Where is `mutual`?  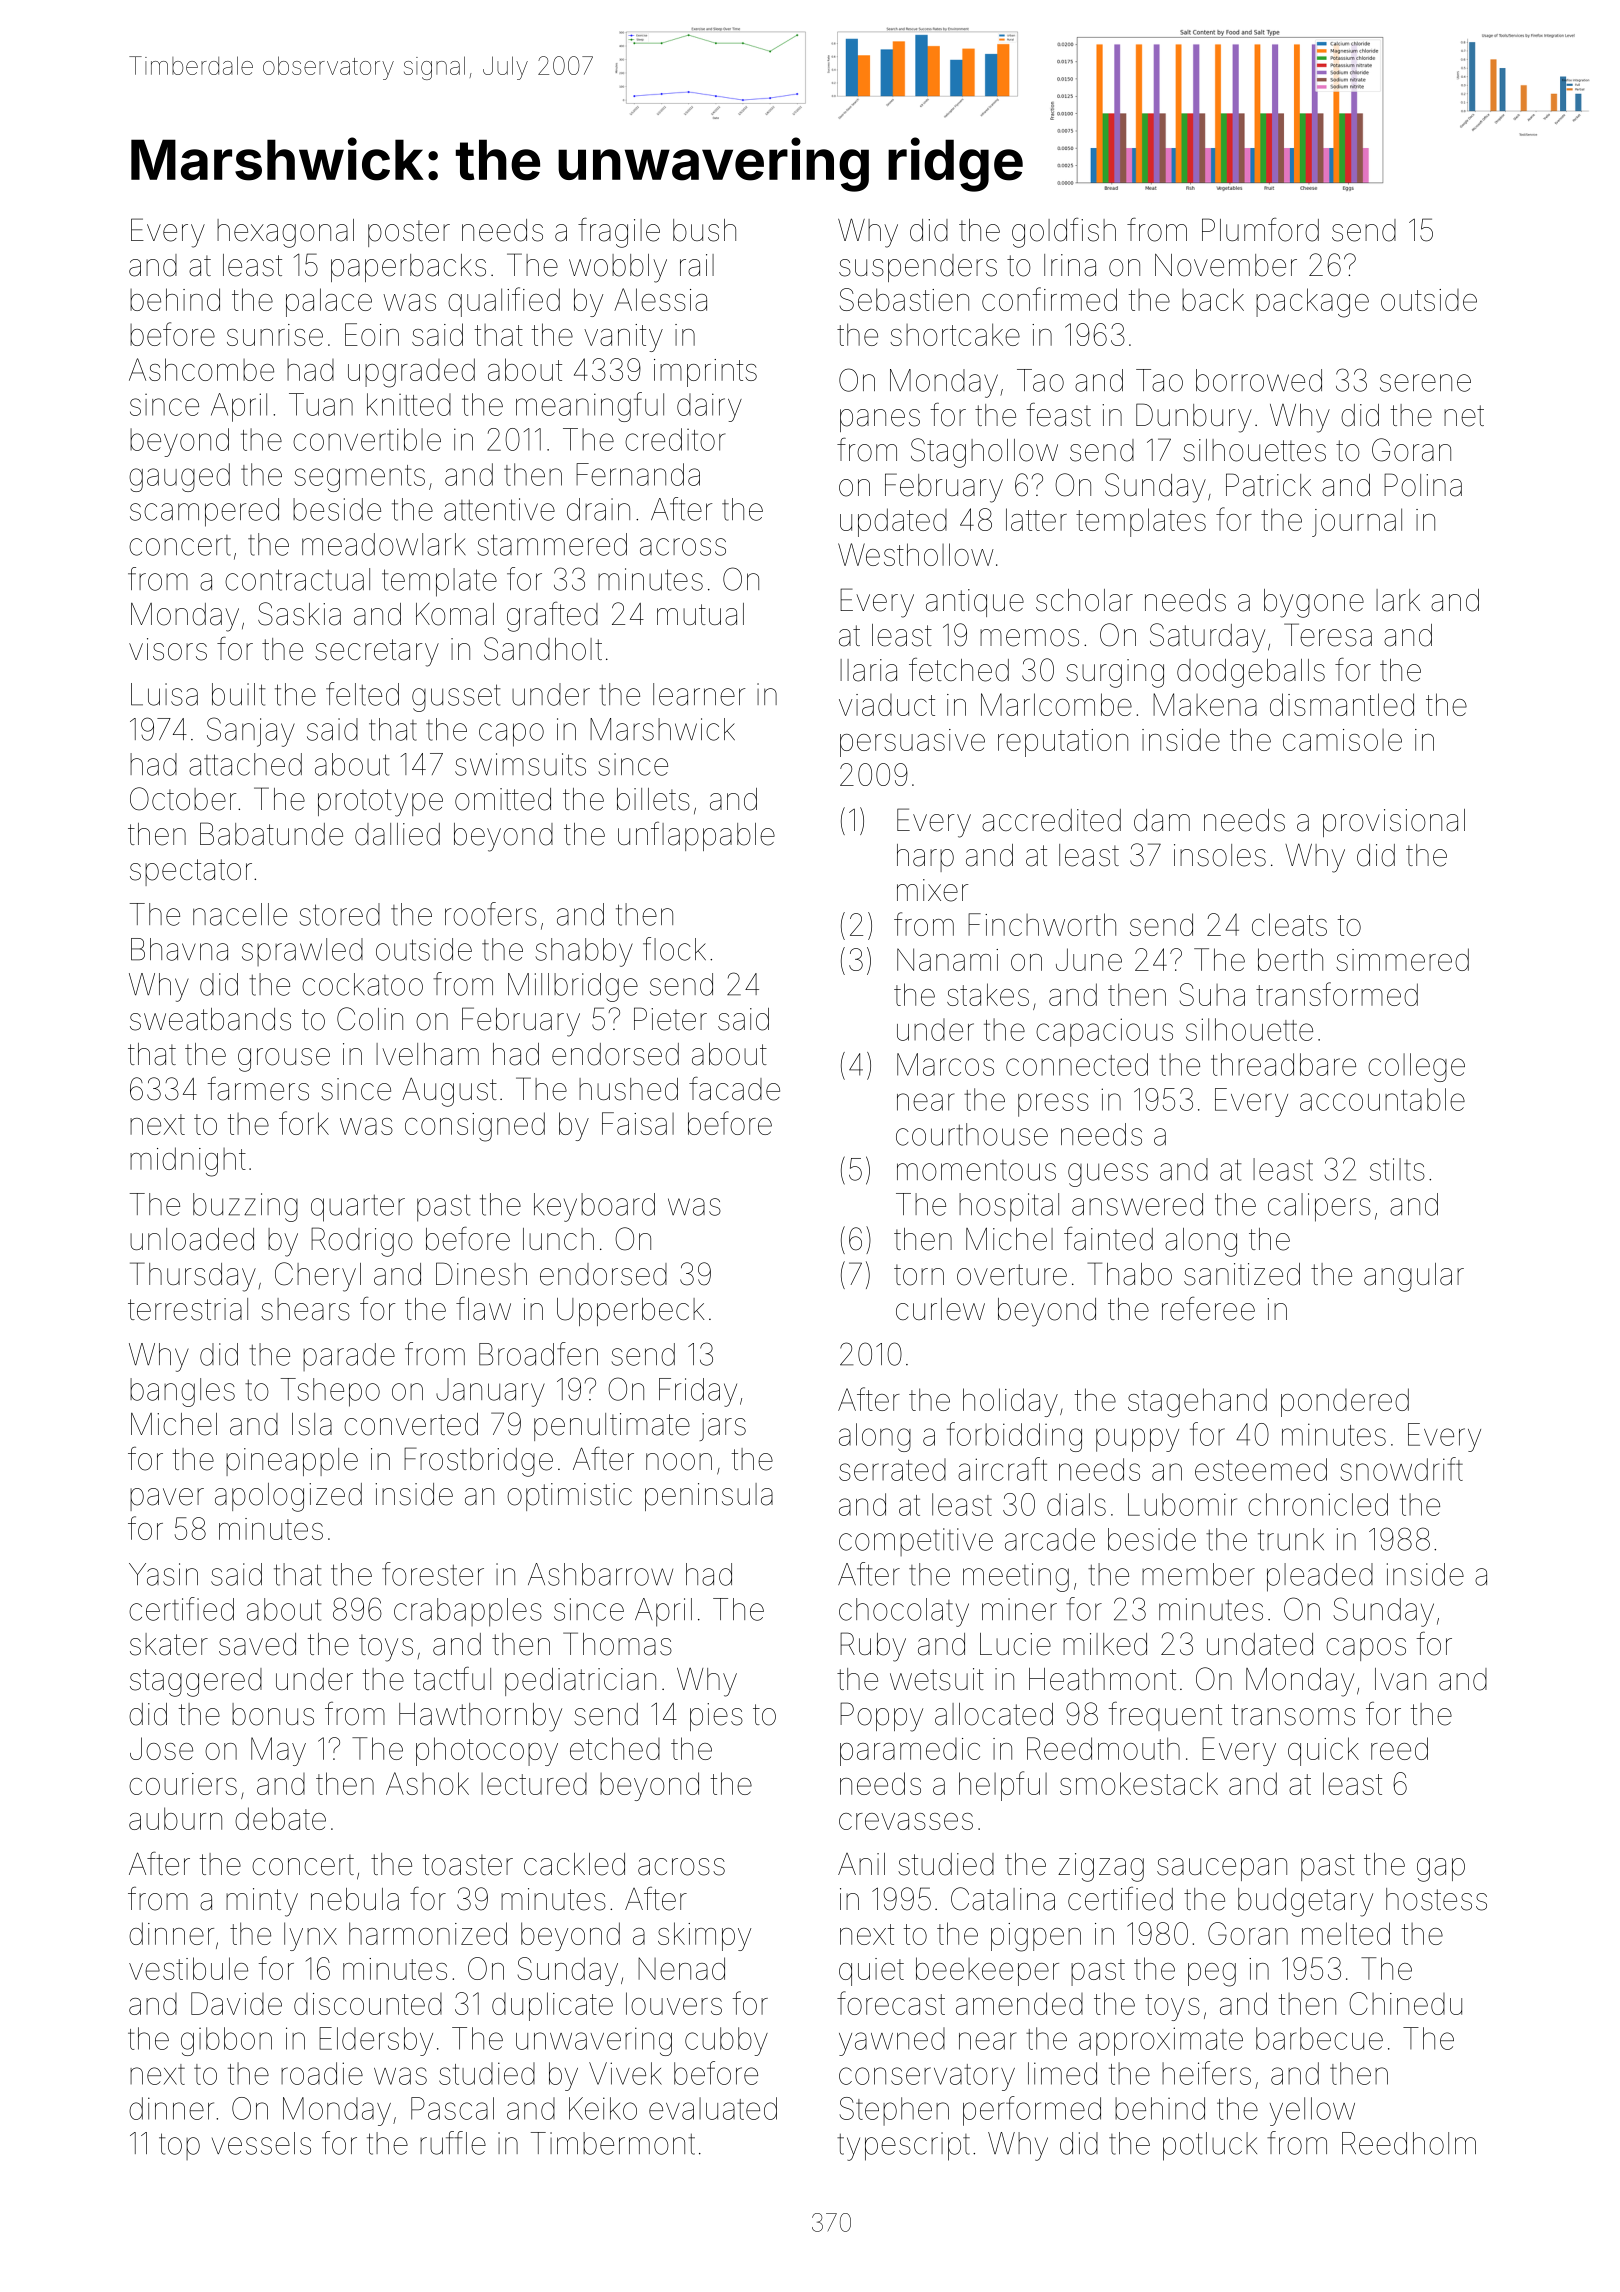
mutual is located at coordinates (700, 614).
